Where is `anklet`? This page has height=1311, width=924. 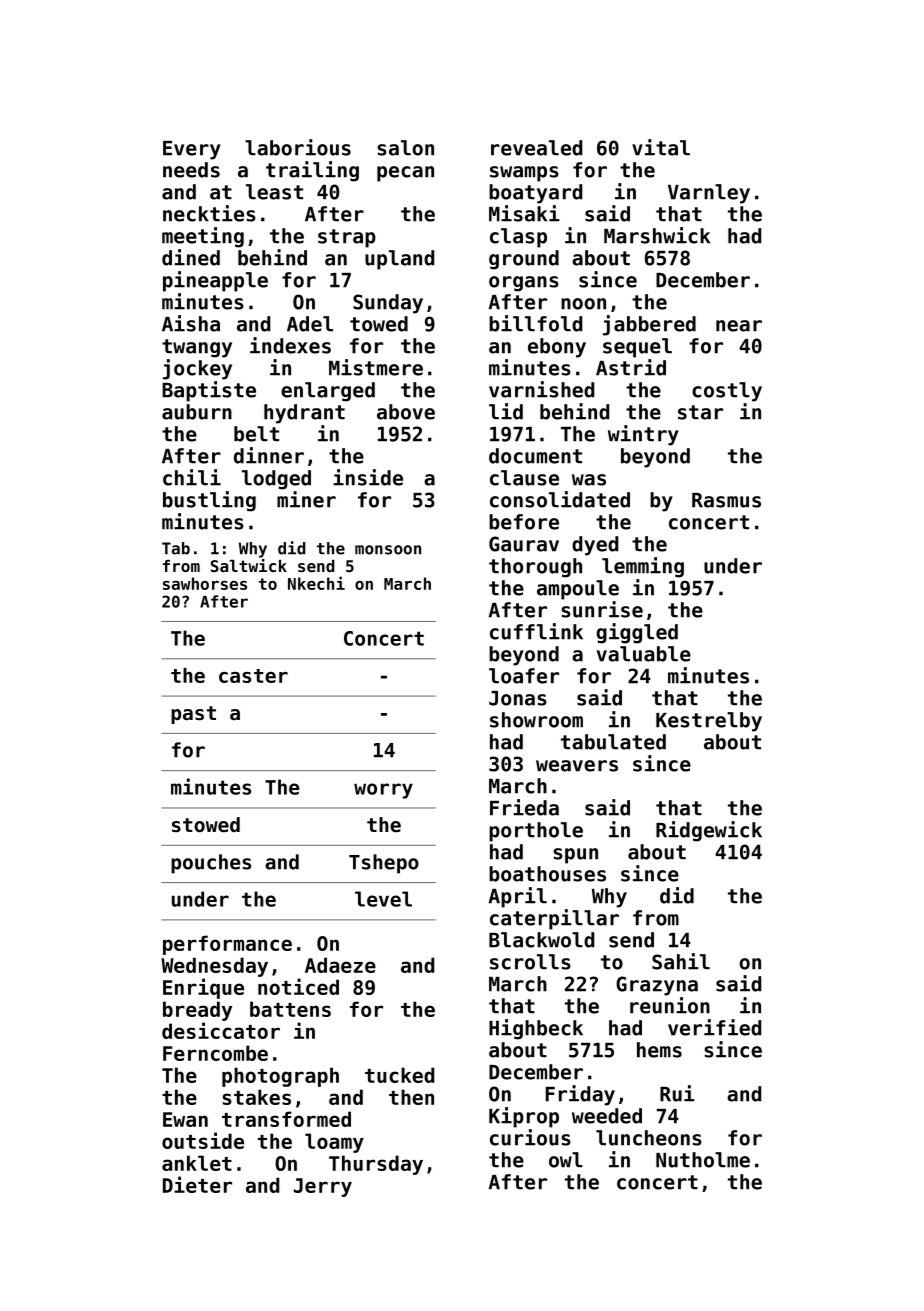 anklet is located at coordinates (197, 1163).
